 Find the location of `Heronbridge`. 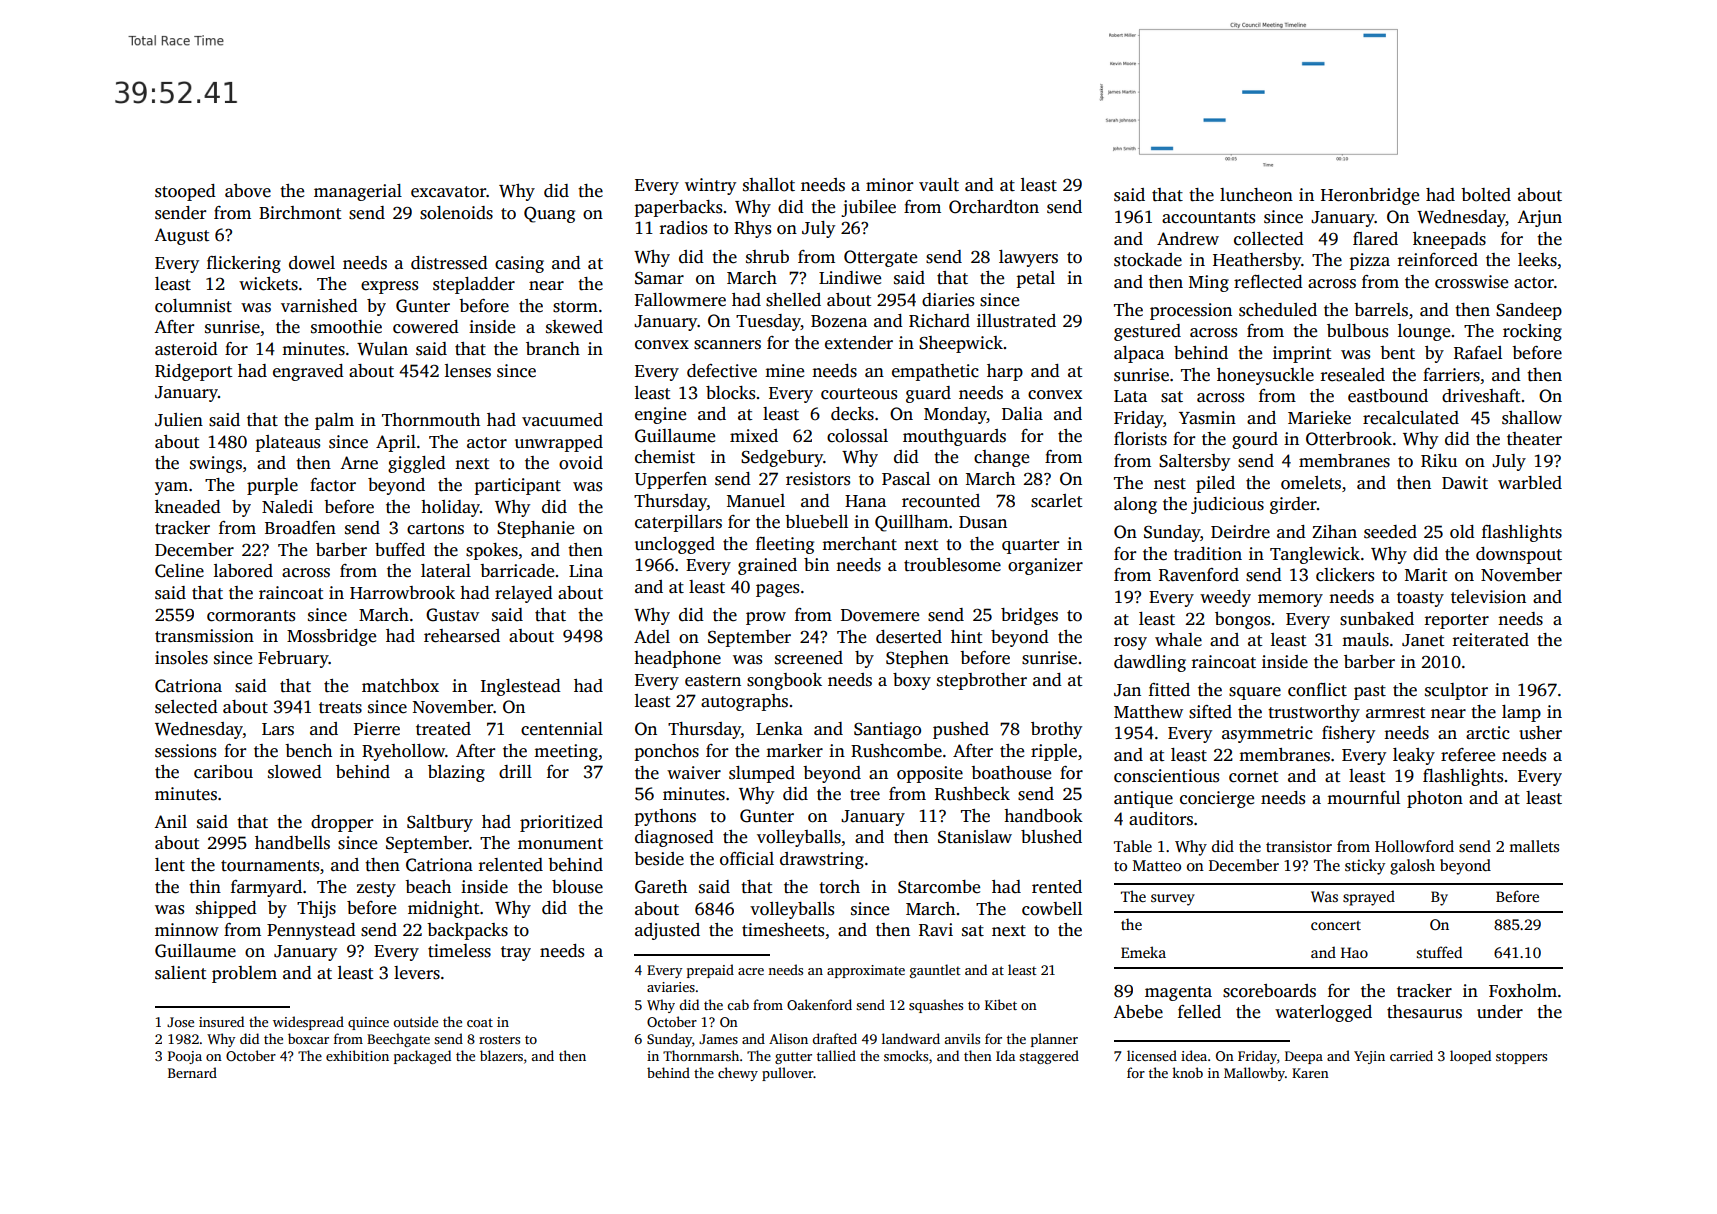

Heronbridge is located at coordinates (1370, 196).
